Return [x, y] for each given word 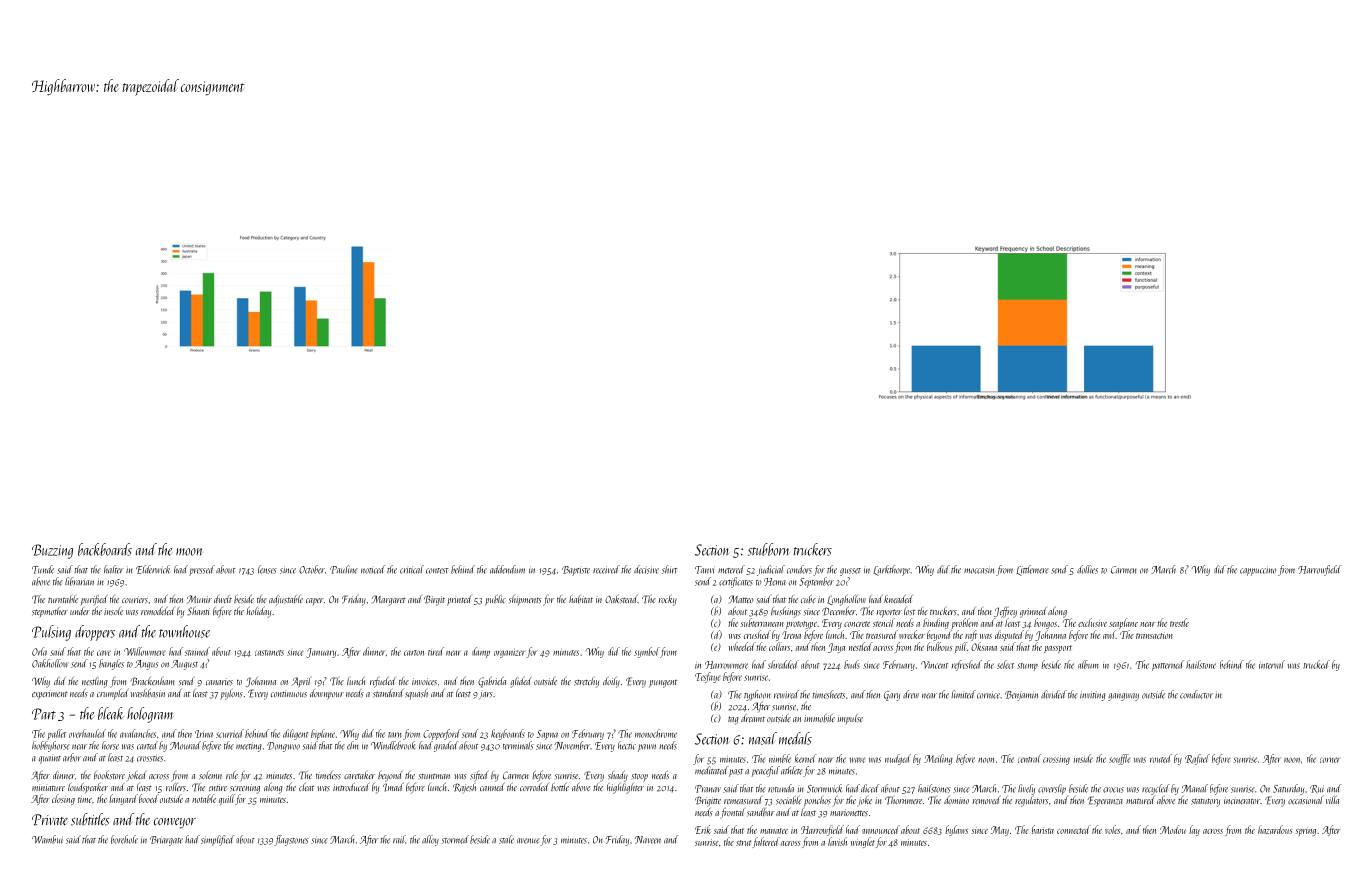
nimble [780, 758]
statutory [1205, 802]
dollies [1087, 569]
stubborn [768, 549]
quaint [50, 760]
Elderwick [153, 569]
